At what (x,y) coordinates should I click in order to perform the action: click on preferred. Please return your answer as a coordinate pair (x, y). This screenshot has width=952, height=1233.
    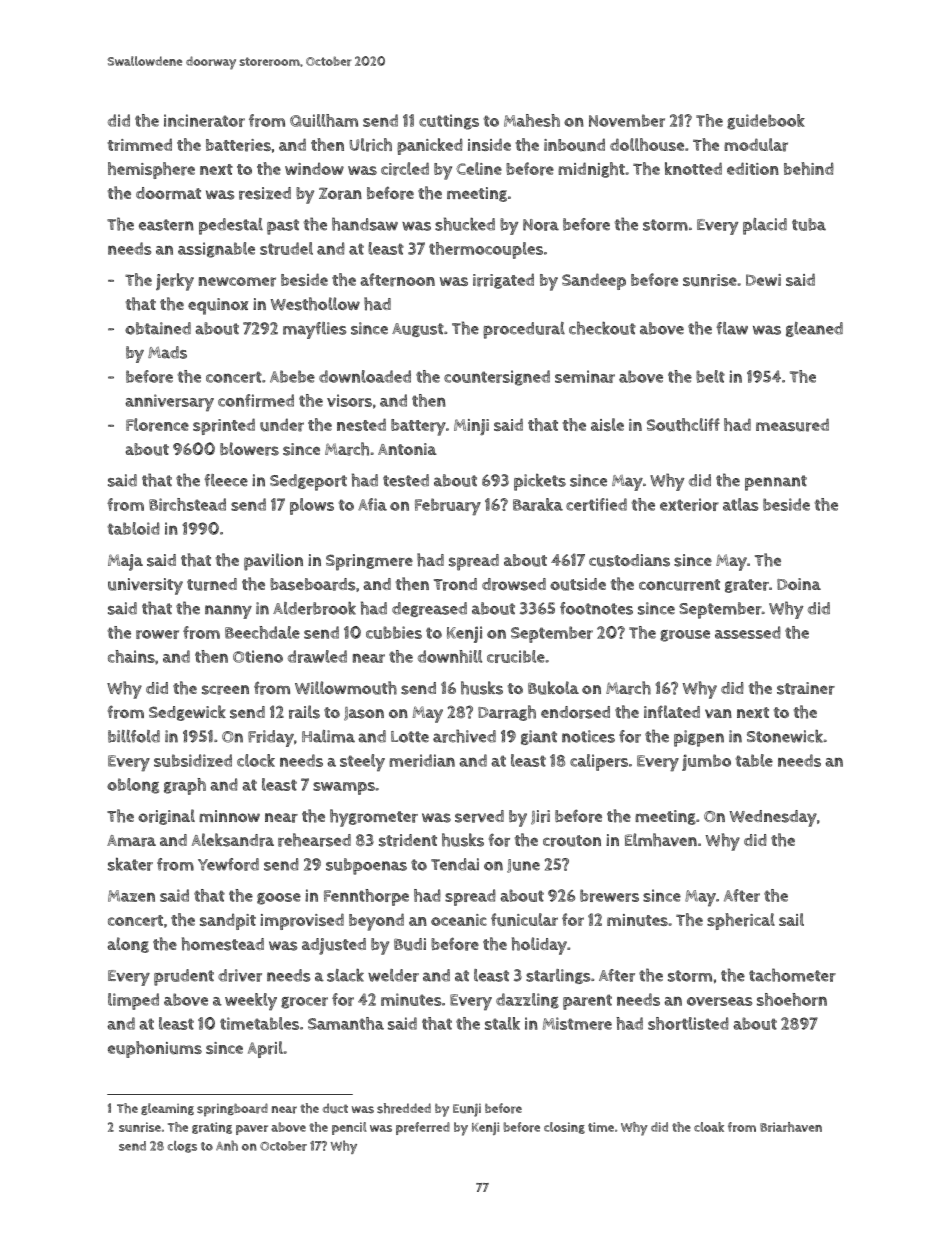
    Looking at the image, I should click on (423, 1128).
